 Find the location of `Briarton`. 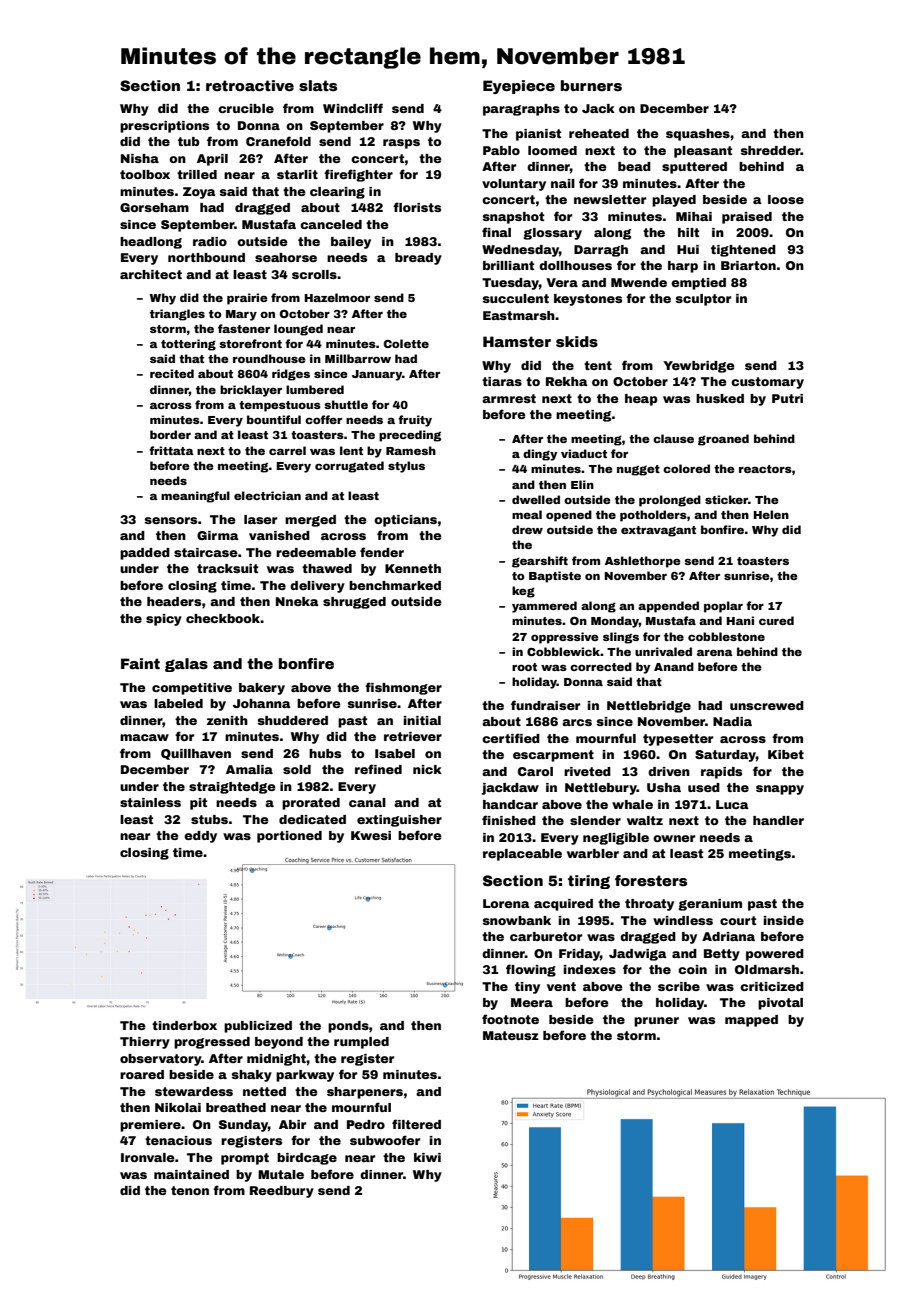

Briarton is located at coordinates (748, 265).
